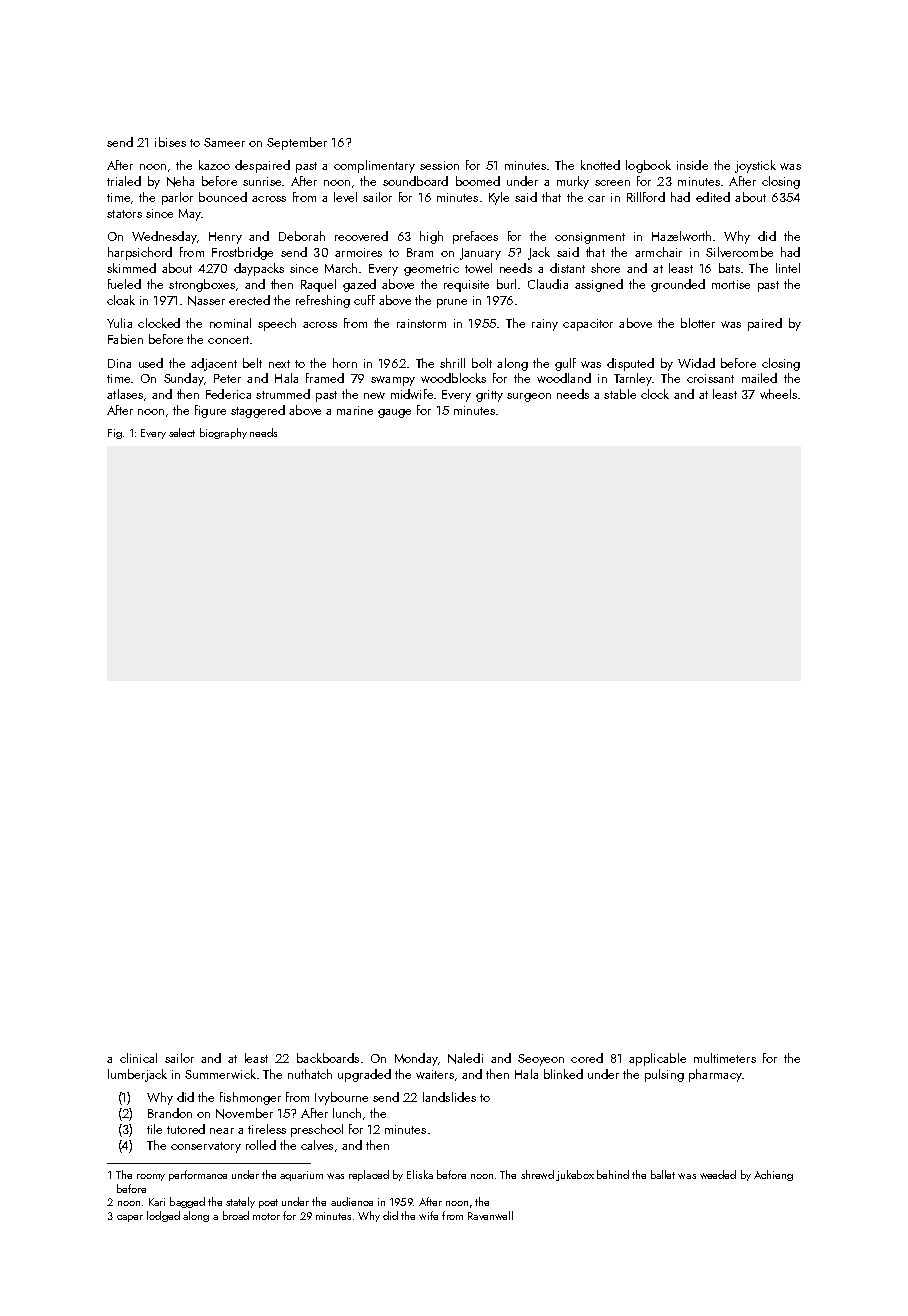 This page has width=908, height=1316. I want to click on boomed, so click(478, 181).
